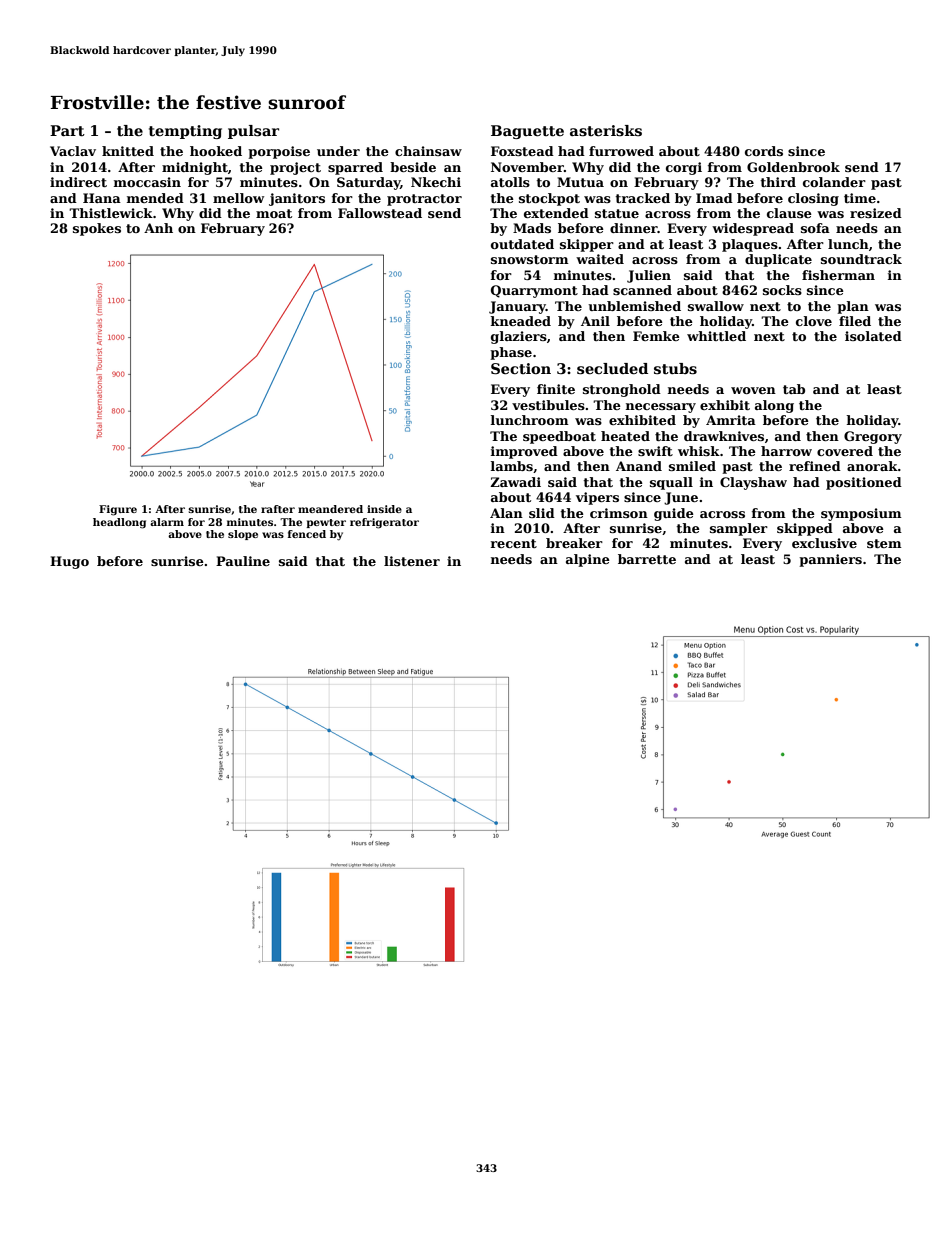 This screenshot has height=1233, width=952. What do you see at coordinates (634, 306) in the screenshot?
I see `unblemished` at bounding box center [634, 306].
